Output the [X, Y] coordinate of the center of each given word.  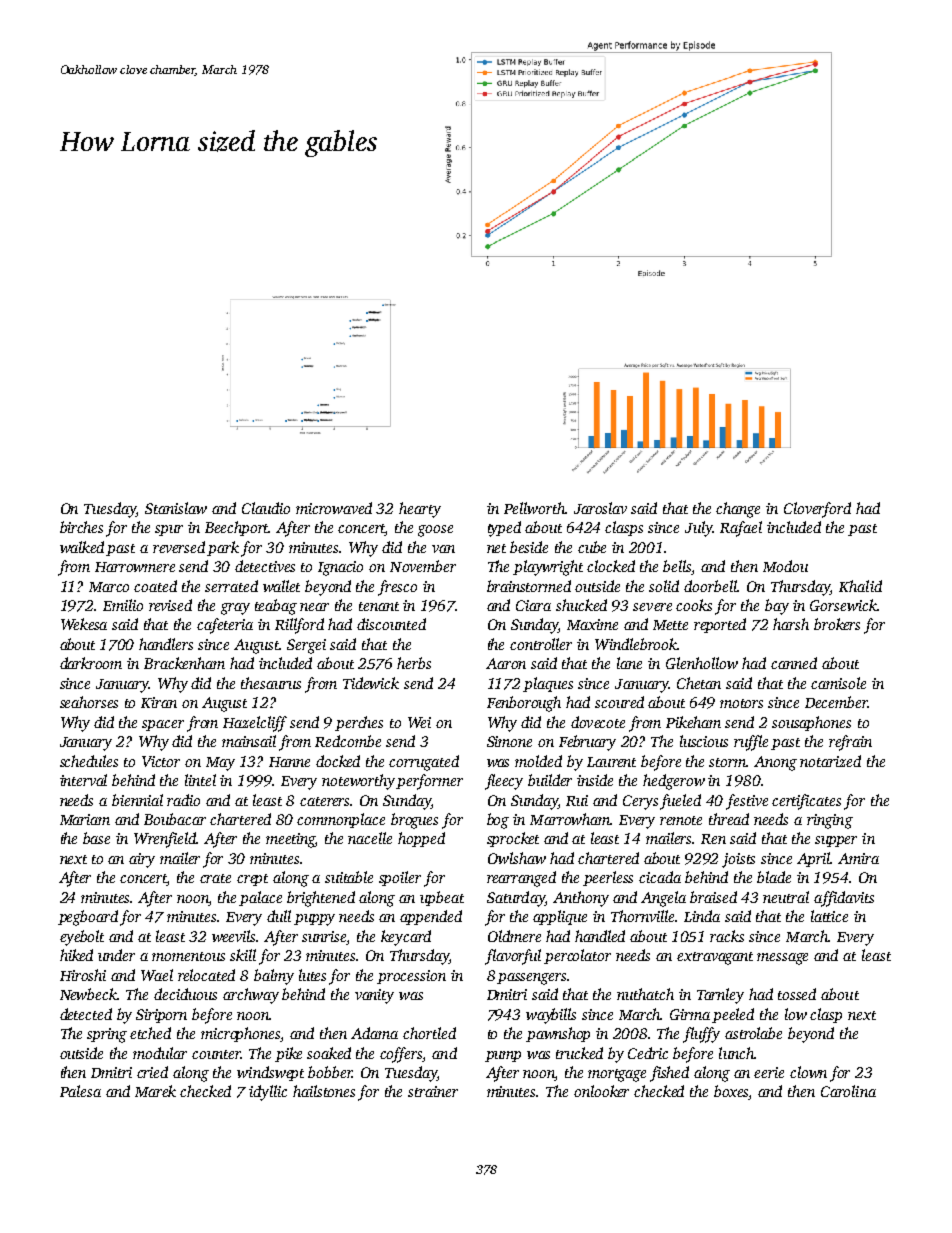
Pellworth [534, 508]
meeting [291, 840]
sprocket [513, 839]
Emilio [123, 605]
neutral [786, 897]
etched [150, 1033]
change [738, 510]
